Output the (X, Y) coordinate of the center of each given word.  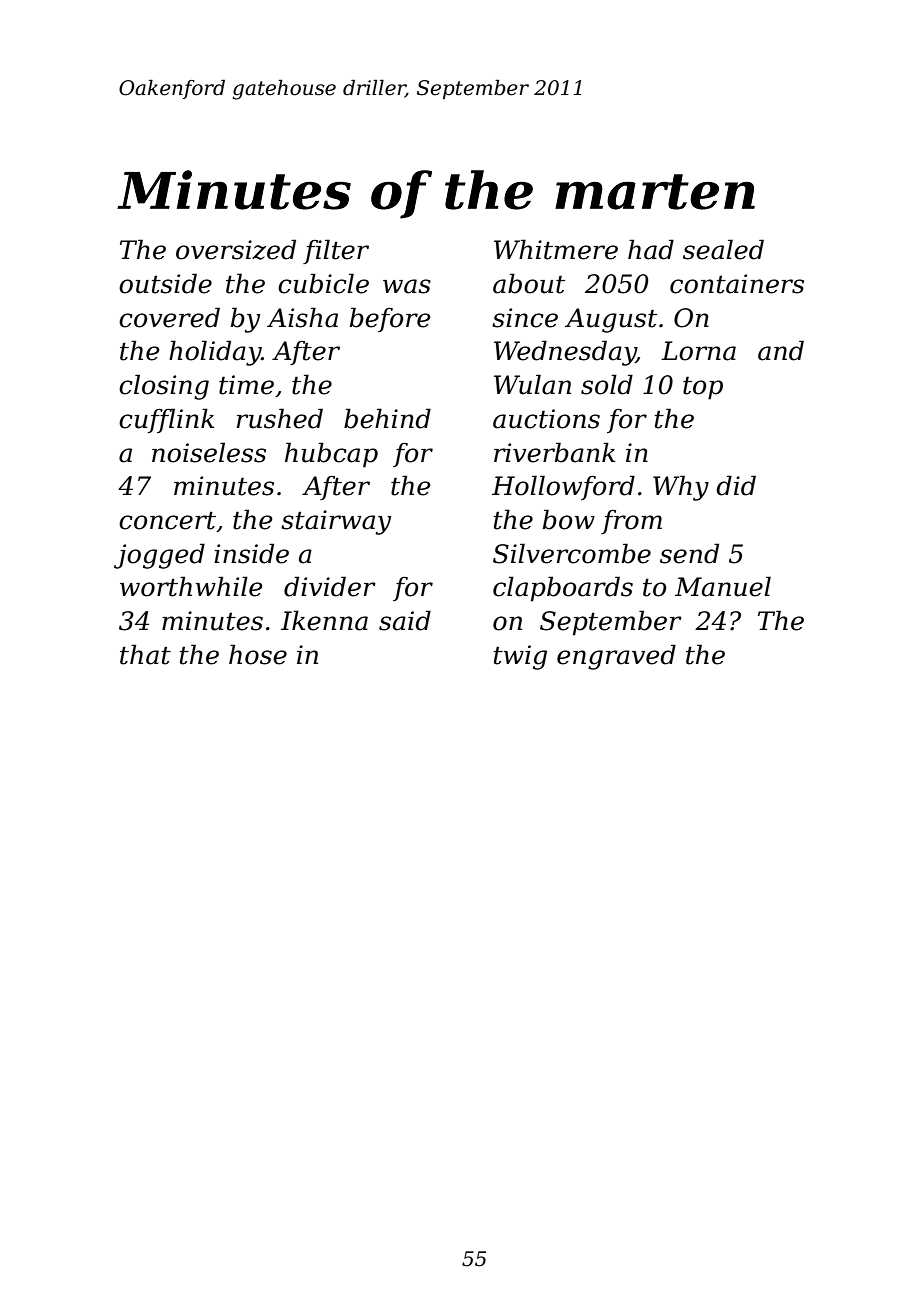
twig (520, 657)
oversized (236, 249)
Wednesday (565, 353)
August (611, 320)
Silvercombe (572, 553)
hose (258, 654)
